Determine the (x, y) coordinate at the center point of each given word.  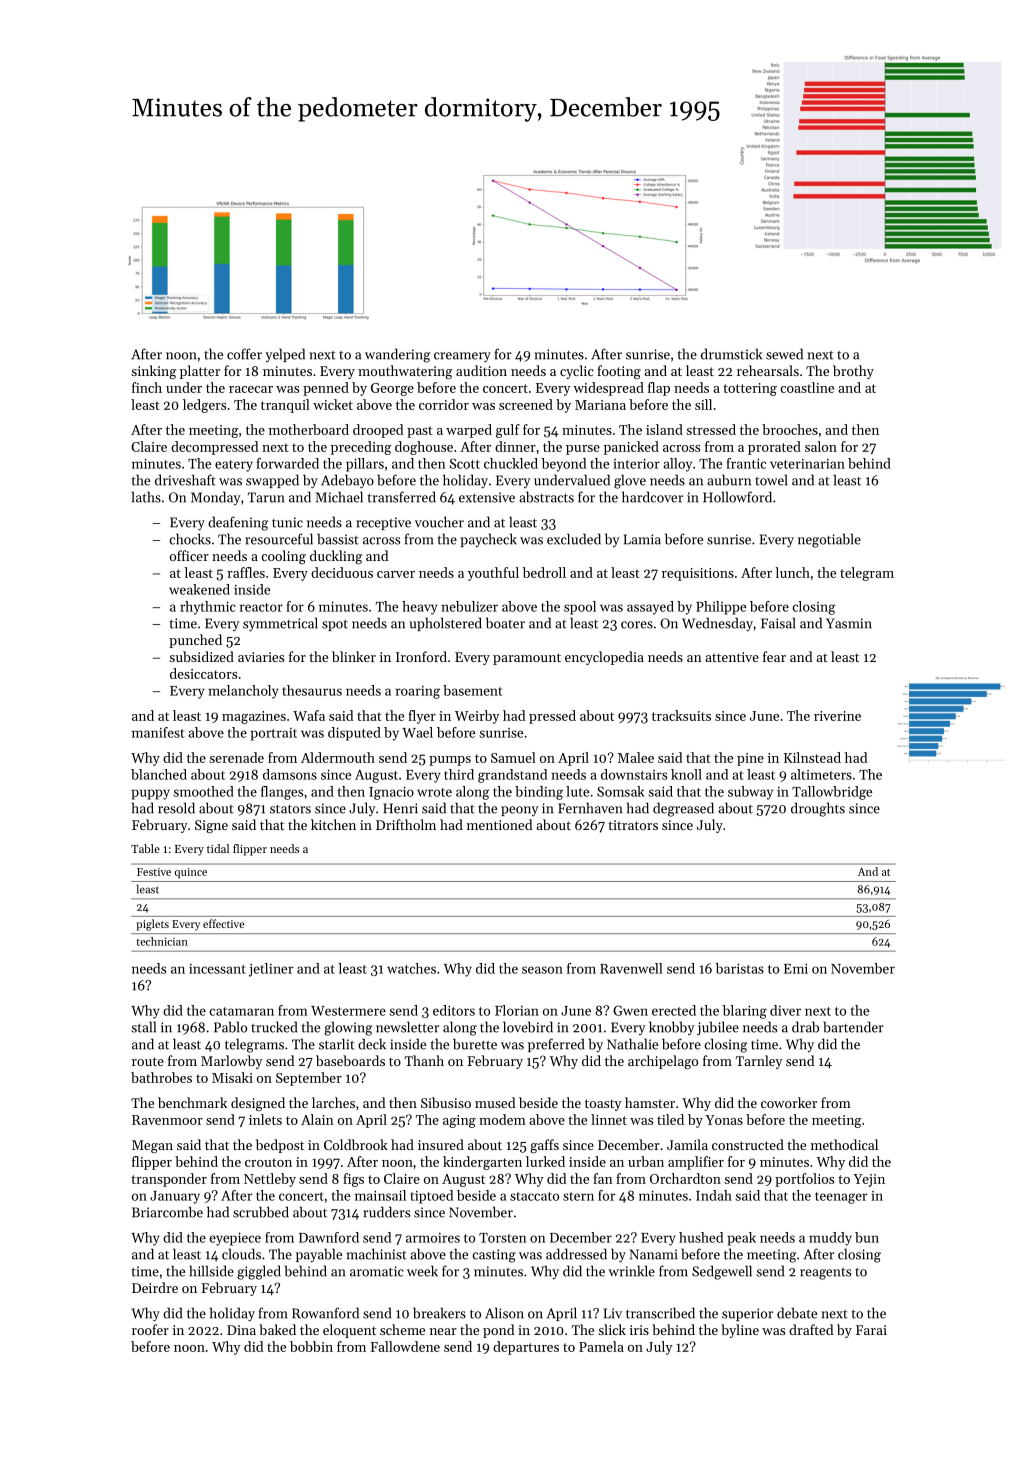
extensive (487, 497)
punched (195, 641)
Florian (517, 1010)
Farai (871, 1330)
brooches (790, 429)
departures (526, 1348)
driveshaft (185, 480)
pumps (450, 761)
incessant (217, 969)
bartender (853, 1027)
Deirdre (155, 1287)
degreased (683, 809)
